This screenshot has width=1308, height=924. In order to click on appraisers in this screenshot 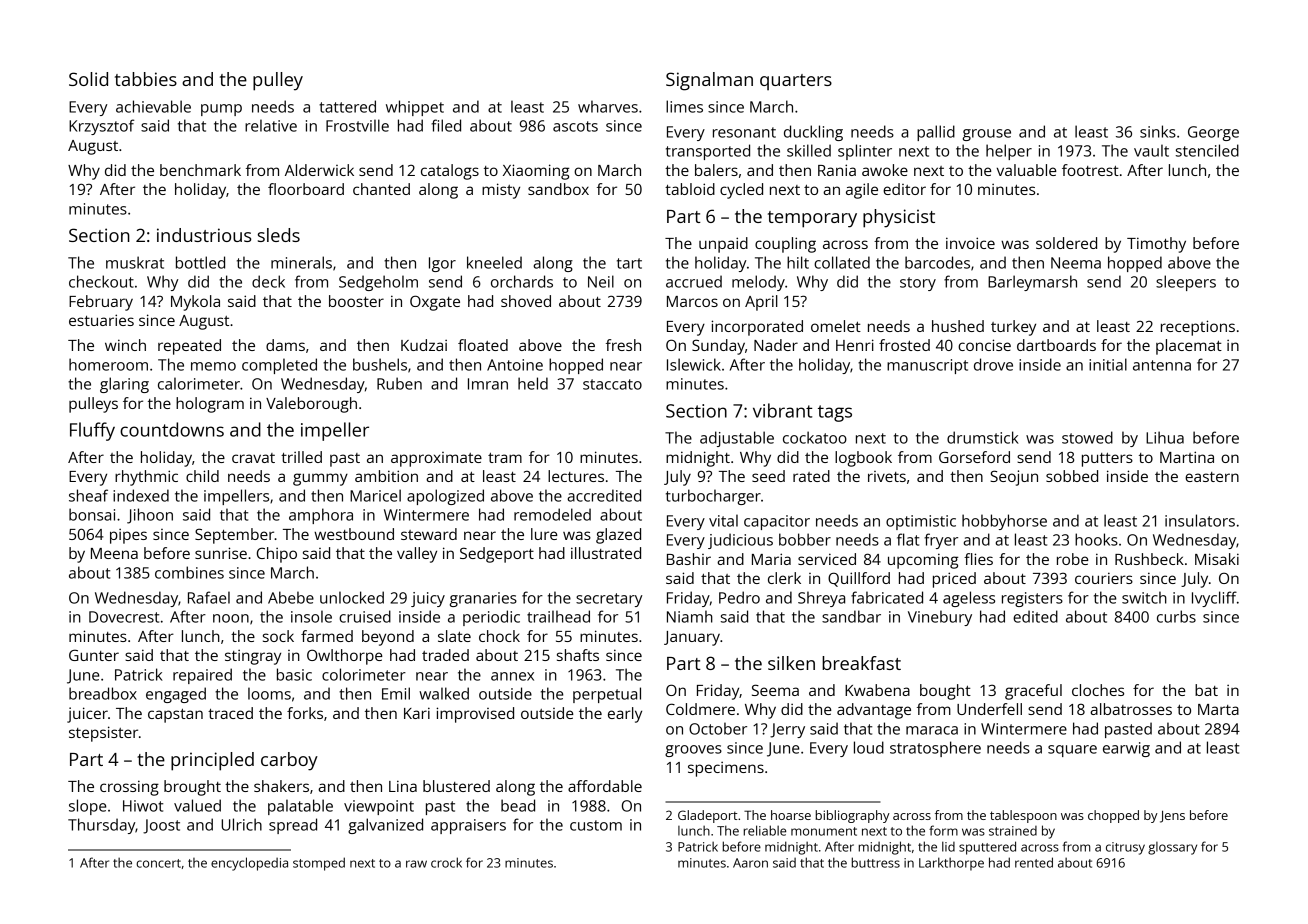, I will do `click(468, 826)`.
